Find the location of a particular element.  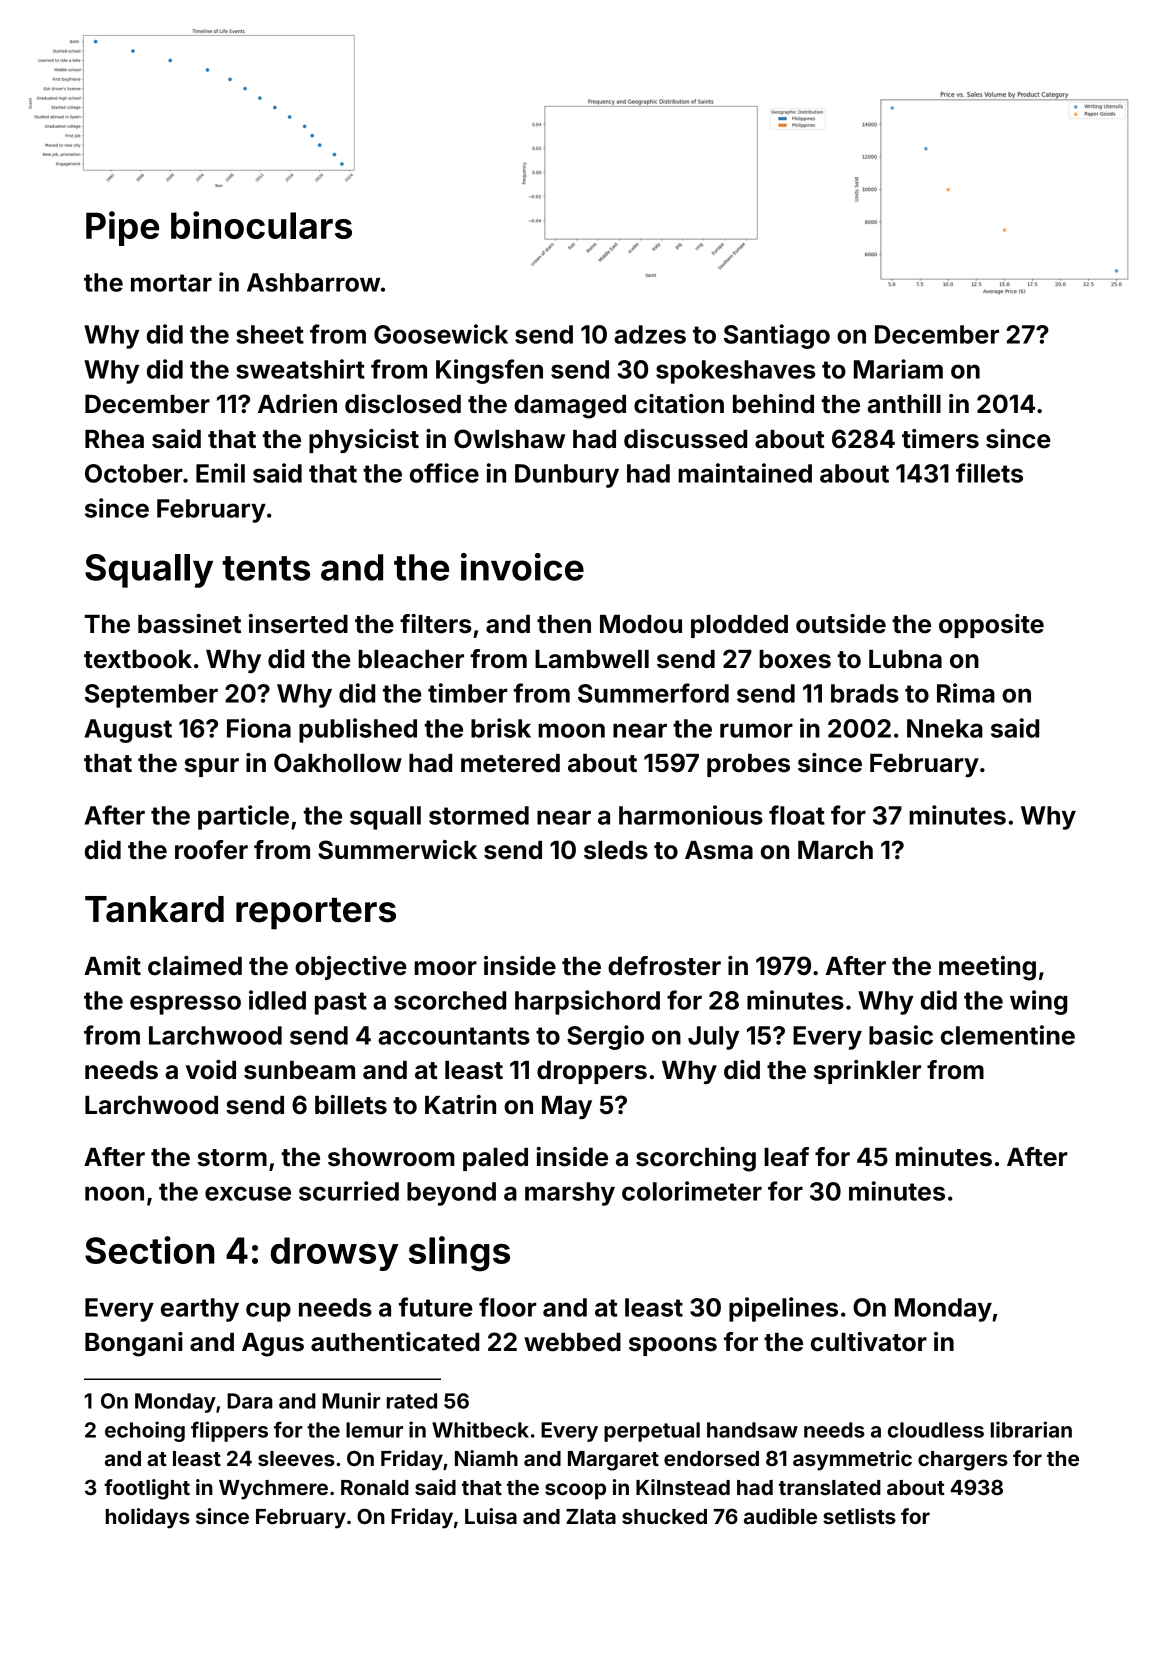

leaf is located at coordinates (786, 1157).
